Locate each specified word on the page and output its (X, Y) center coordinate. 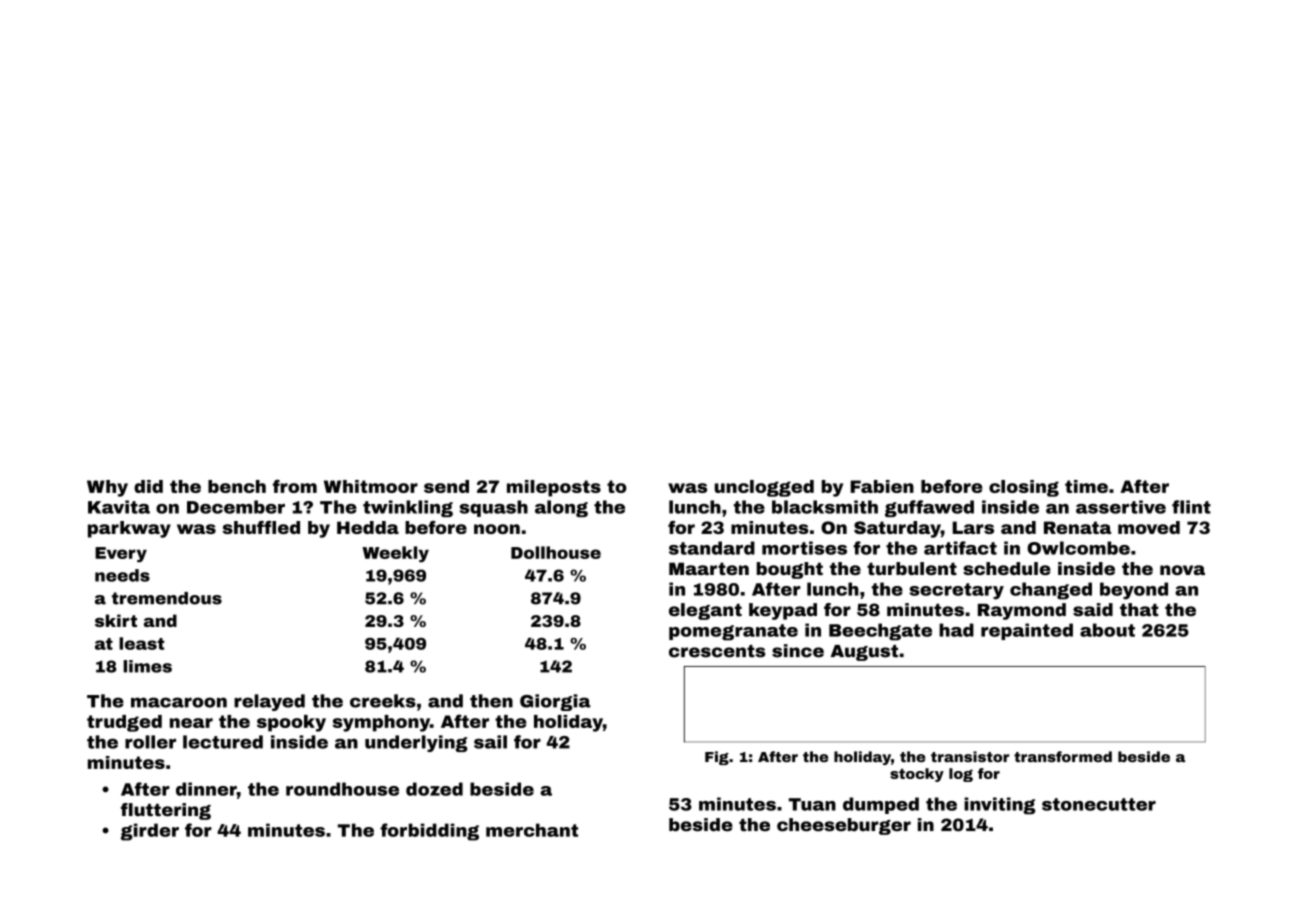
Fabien (882, 486)
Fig (717, 758)
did (148, 486)
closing (1024, 488)
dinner (206, 789)
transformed (1063, 756)
